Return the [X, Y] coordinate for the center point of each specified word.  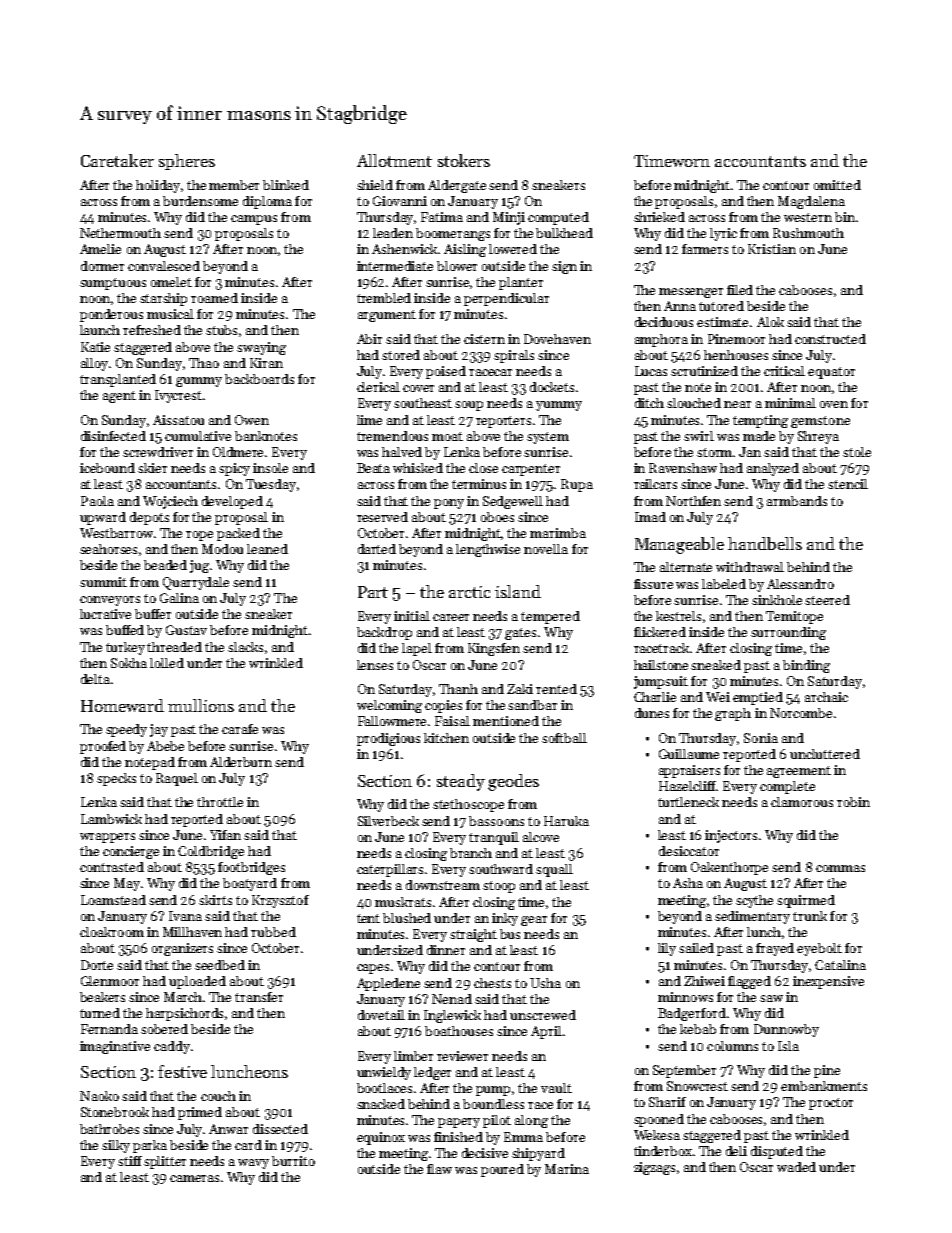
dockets [552, 387]
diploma [267, 202]
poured [502, 1170]
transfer [259, 997]
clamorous [802, 802]
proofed [103, 747]
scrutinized [704, 371]
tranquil [494, 838]
